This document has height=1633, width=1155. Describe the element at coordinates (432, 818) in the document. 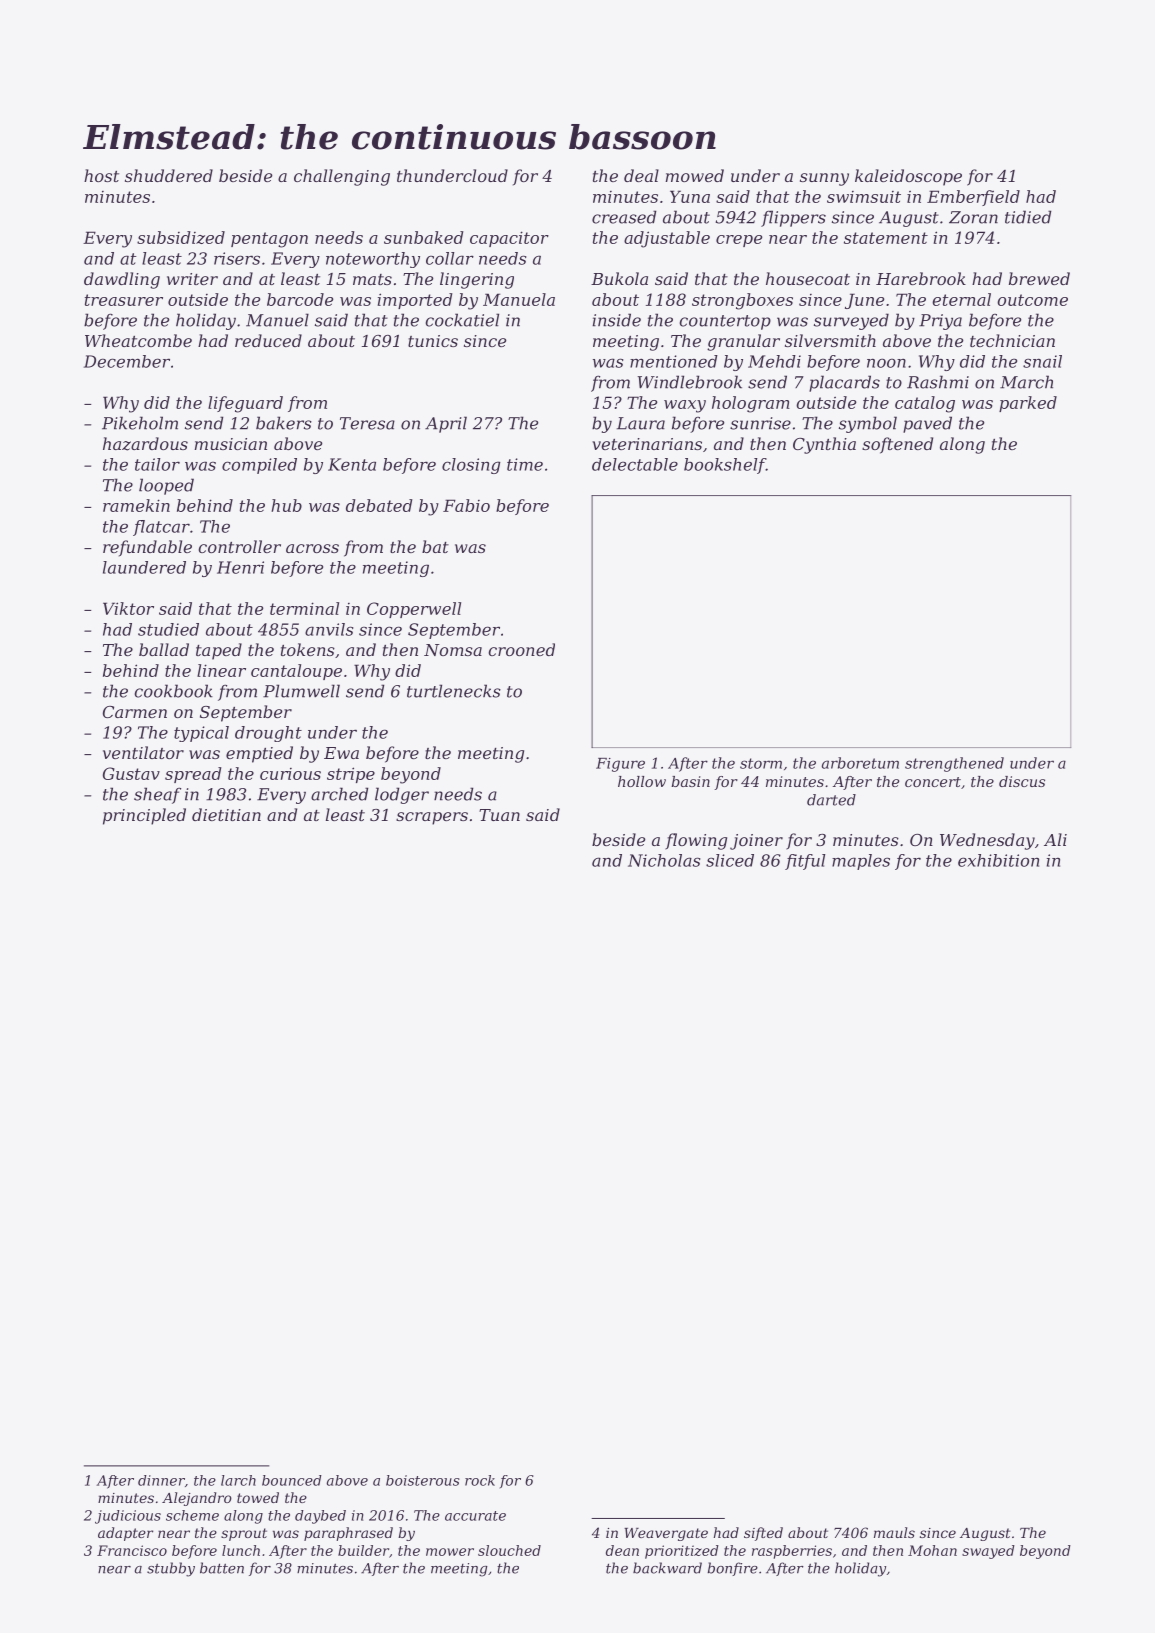

I see `scrapers` at that location.
